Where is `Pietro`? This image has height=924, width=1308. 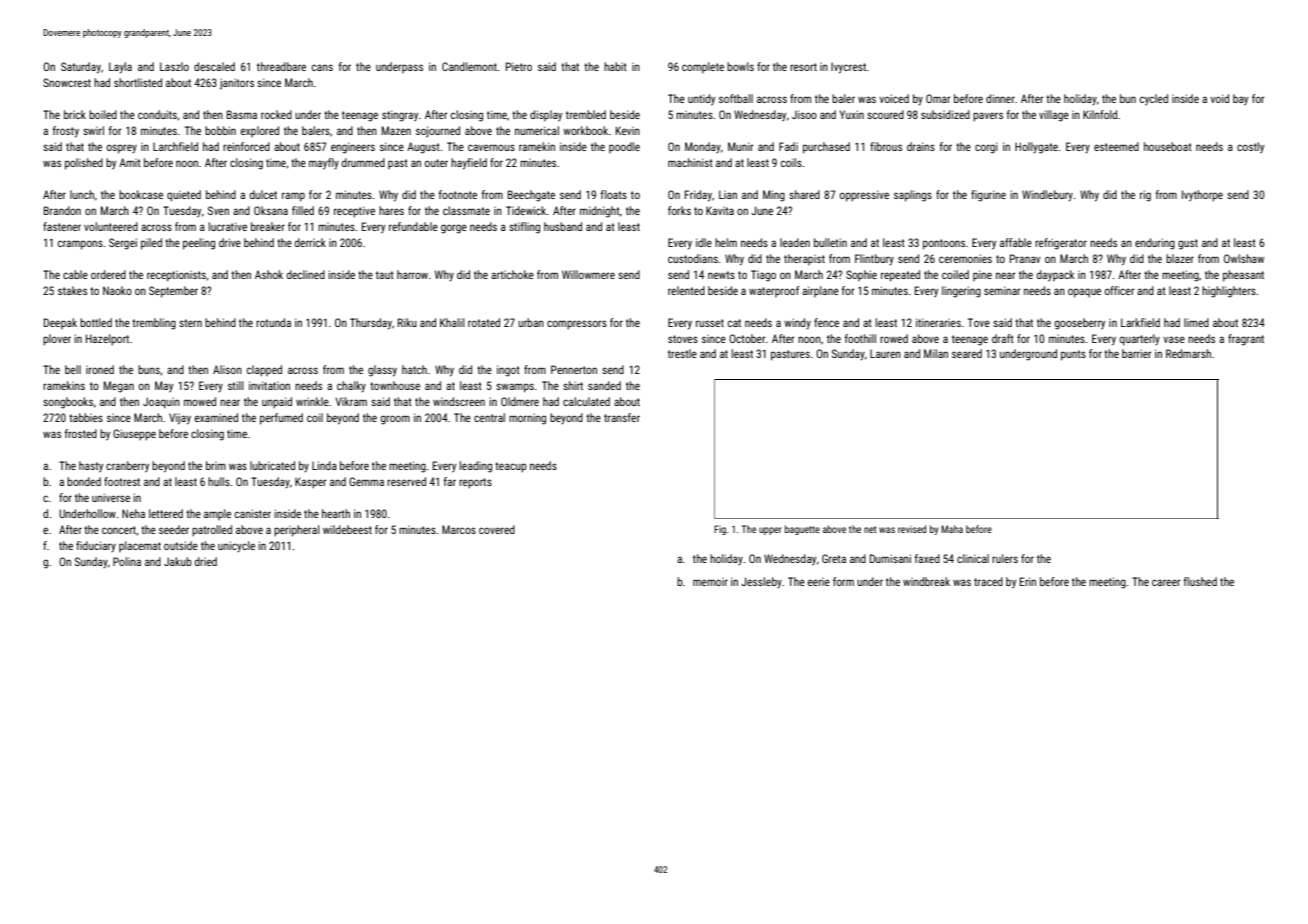
Pietro is located at coordinates (519, 66).
